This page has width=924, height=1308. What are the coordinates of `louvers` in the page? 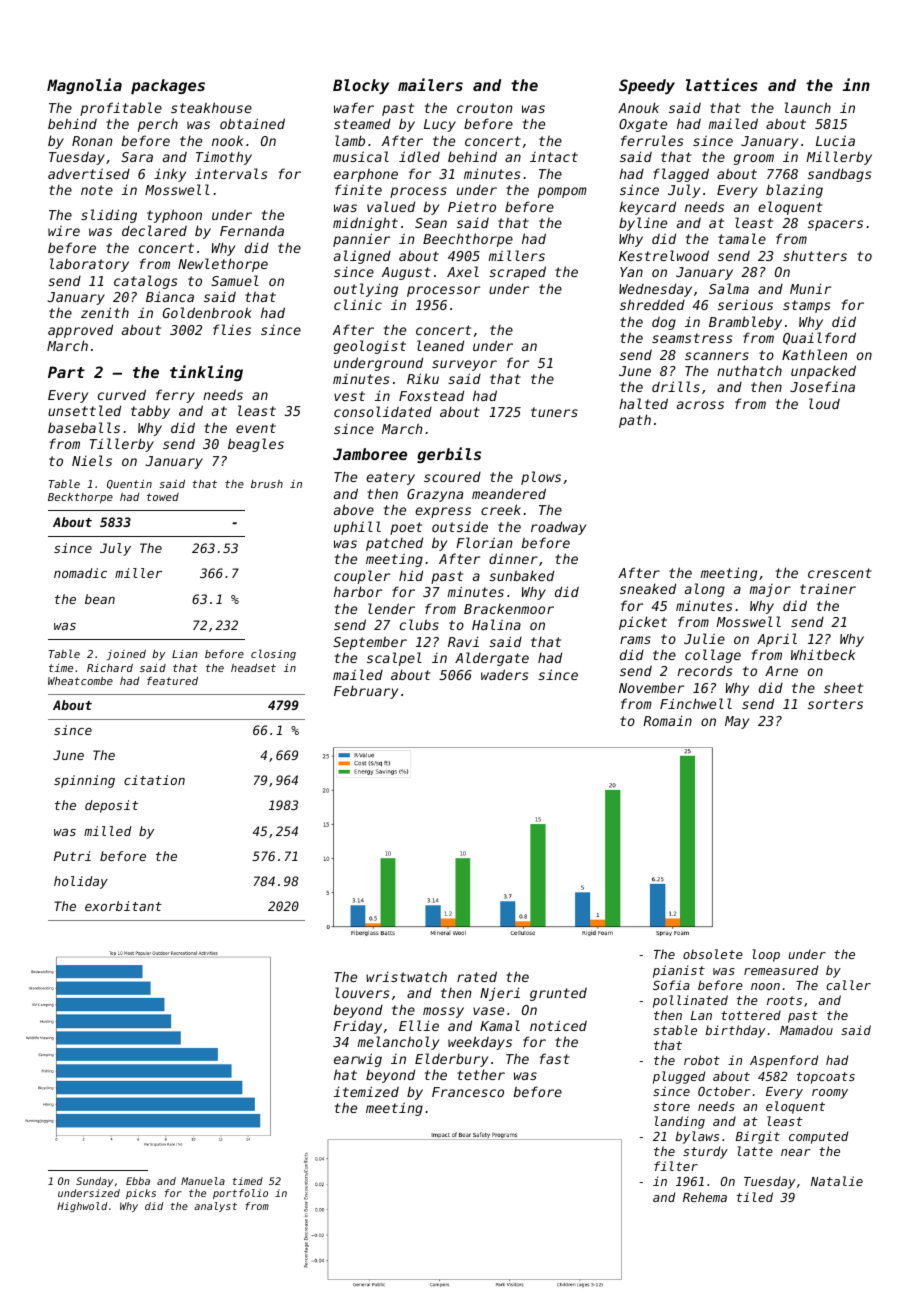 It's located at (362, 992).
